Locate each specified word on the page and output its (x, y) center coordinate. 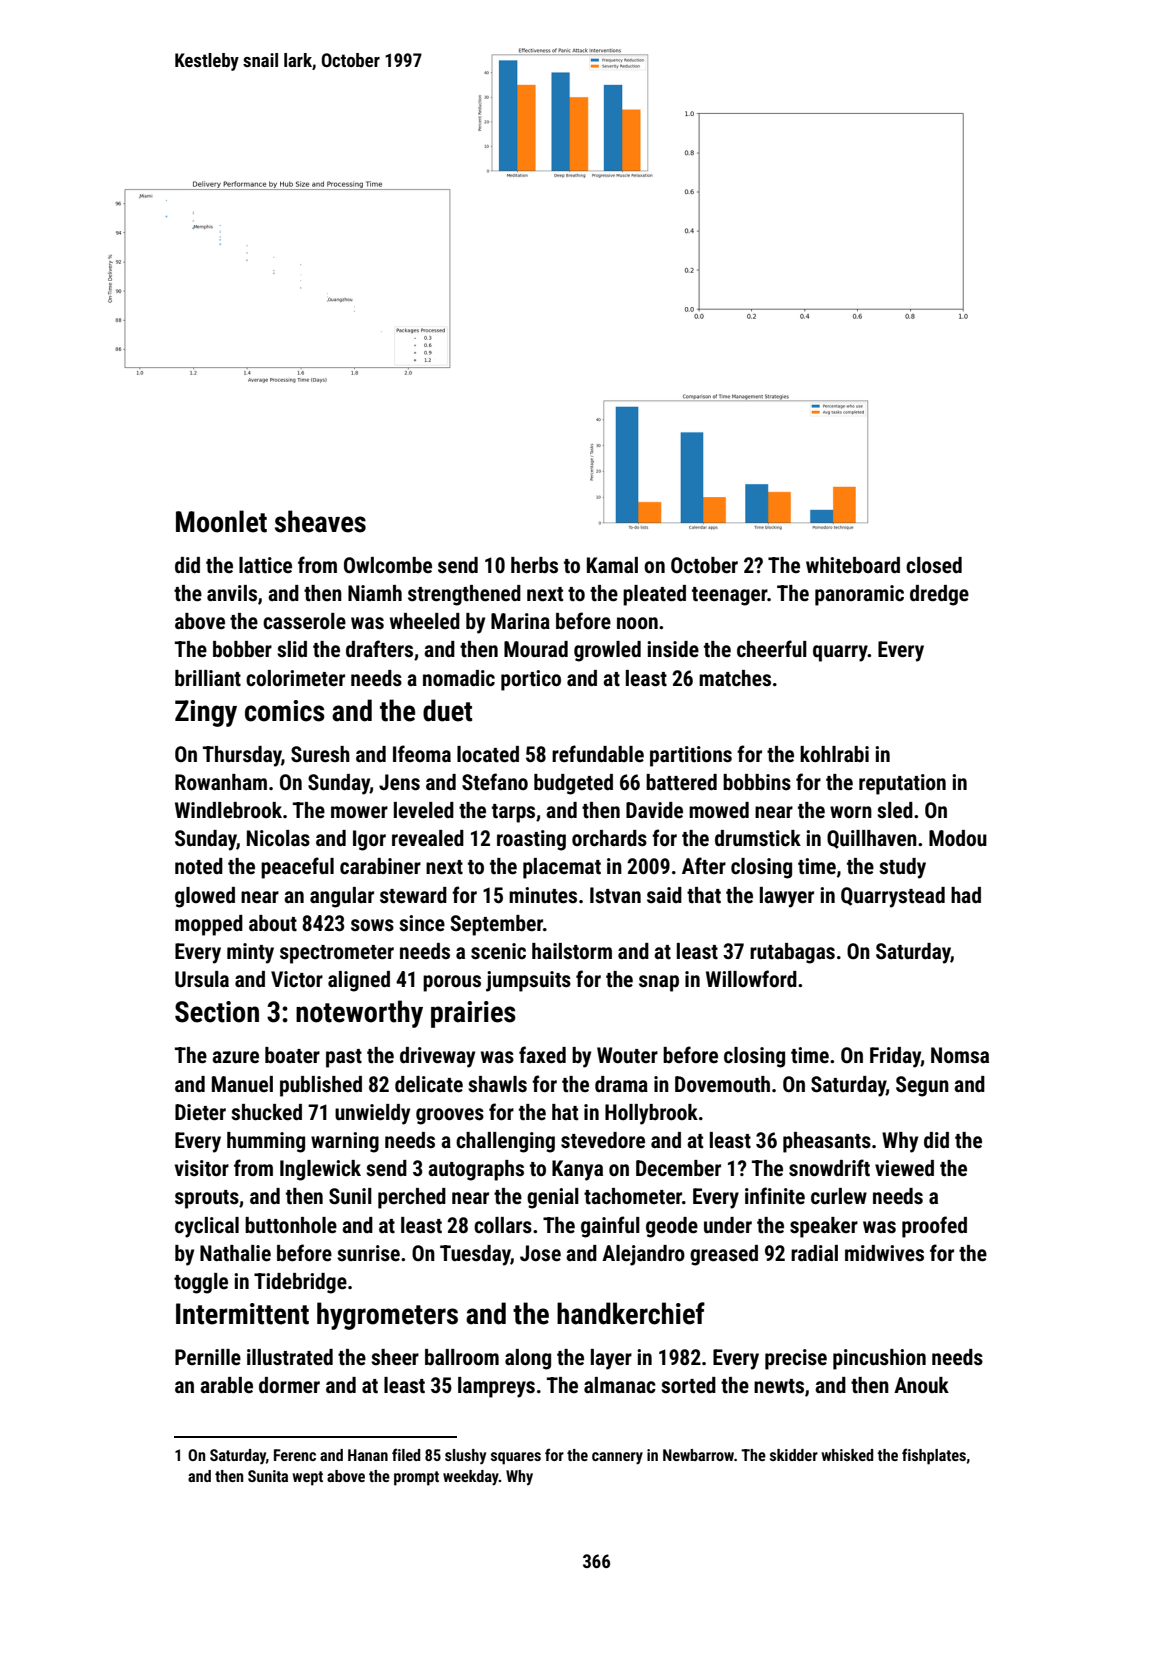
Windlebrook (228, 810)
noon (637, 623)
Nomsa (960, 1055)
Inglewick (320, 1170)
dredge (939, 595)
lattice (265, 565)
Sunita (268, 1476)
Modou (958, 838)
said (664, 895)
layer (611, 1359)
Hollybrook (651, 1114)
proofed (934, 1227)
